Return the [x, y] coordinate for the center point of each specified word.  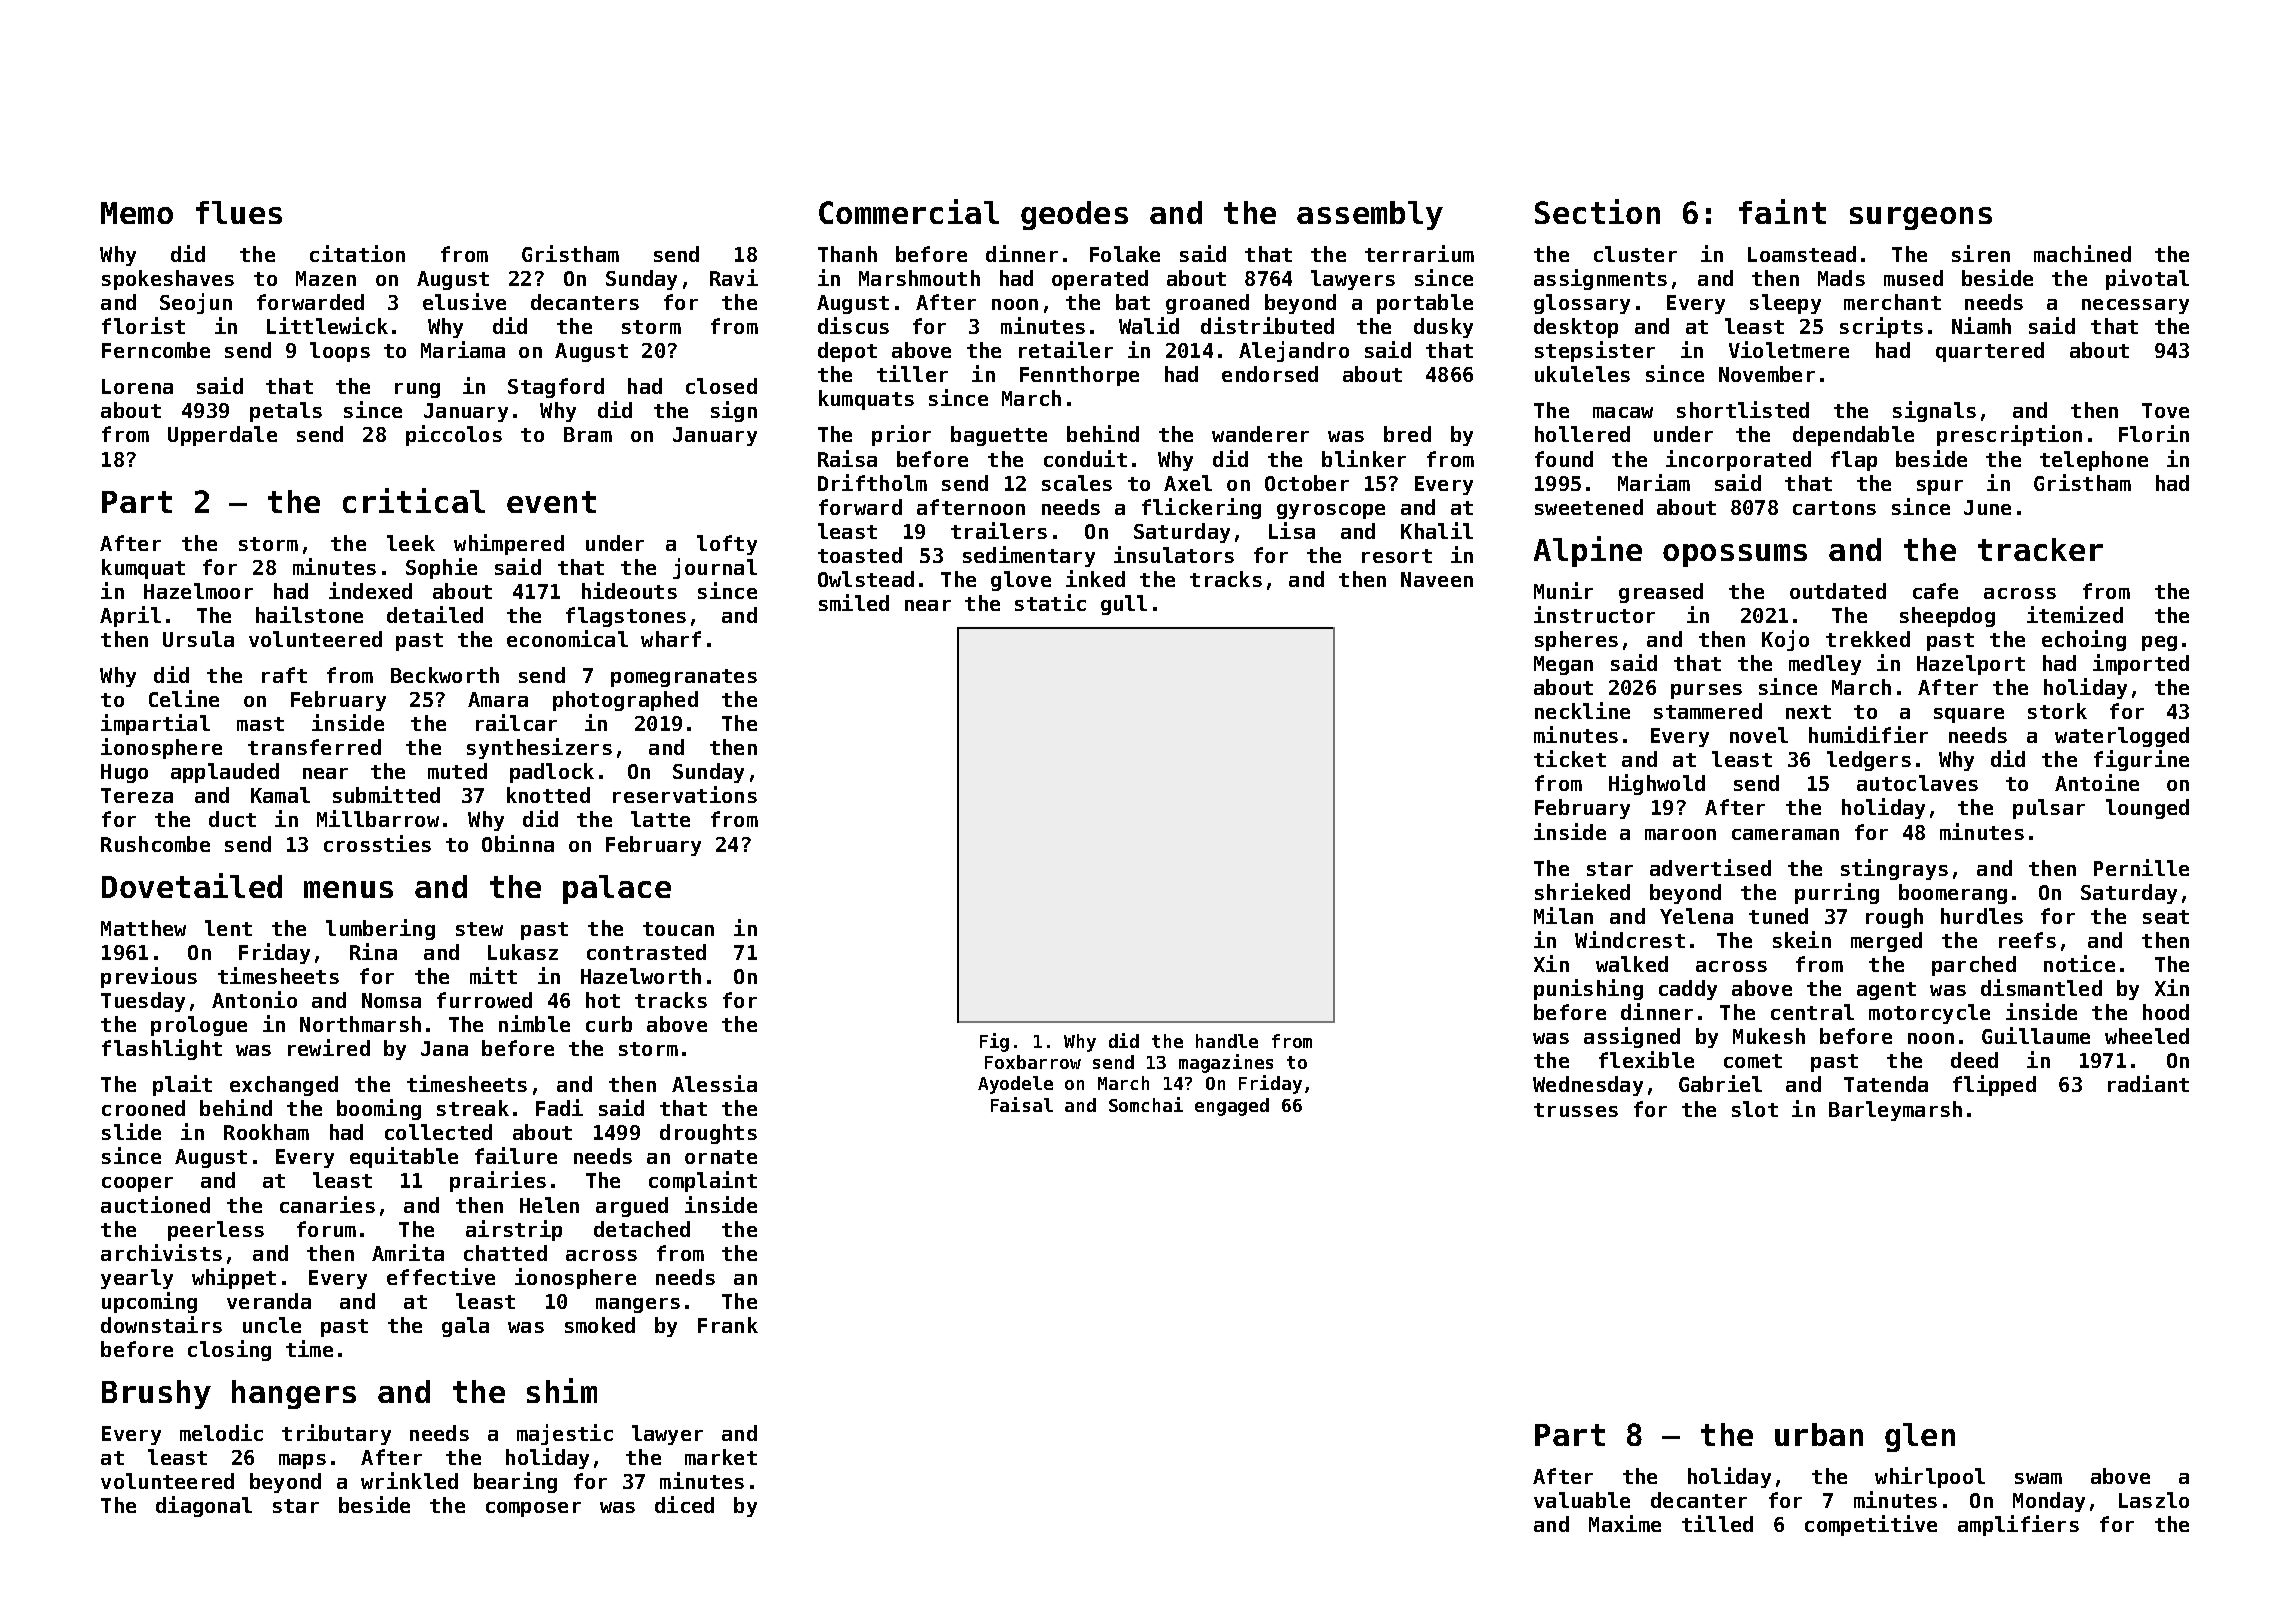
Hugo [124, 773]
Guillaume [2036, 1035]
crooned [143, 1108]
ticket [1570, 758]
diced [684, 1504]
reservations [685, 794]
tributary [336, 1434]
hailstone [309, 614]
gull [1124, 605]
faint [1782, 211]
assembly [1370, 215]
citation [357, 253]
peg [2159, 643]
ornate [721, 1157]
